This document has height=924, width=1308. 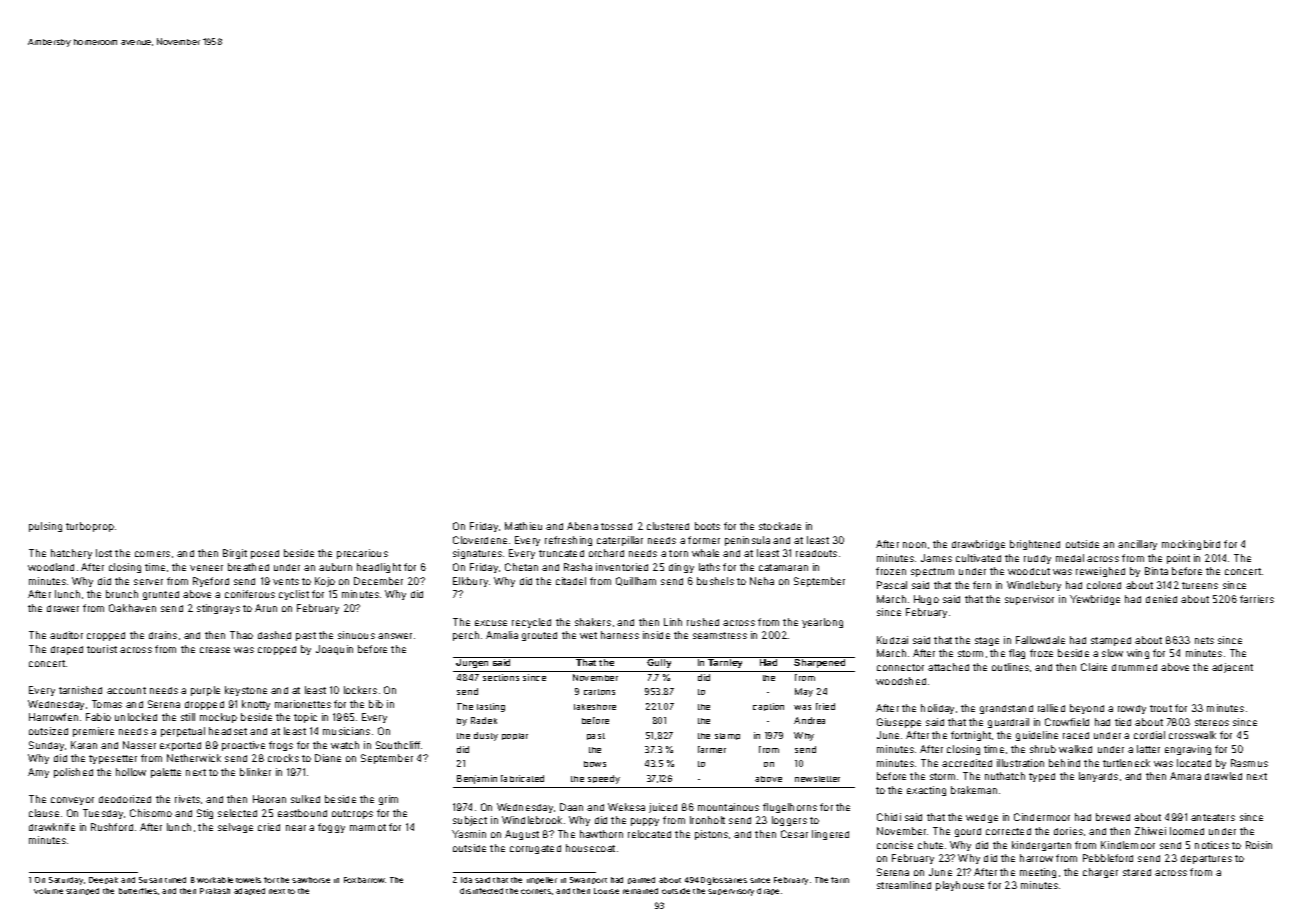 What do you see at coordinates (266, 608) in the document?
I see `Arun` at bounding box center [266, 608].
